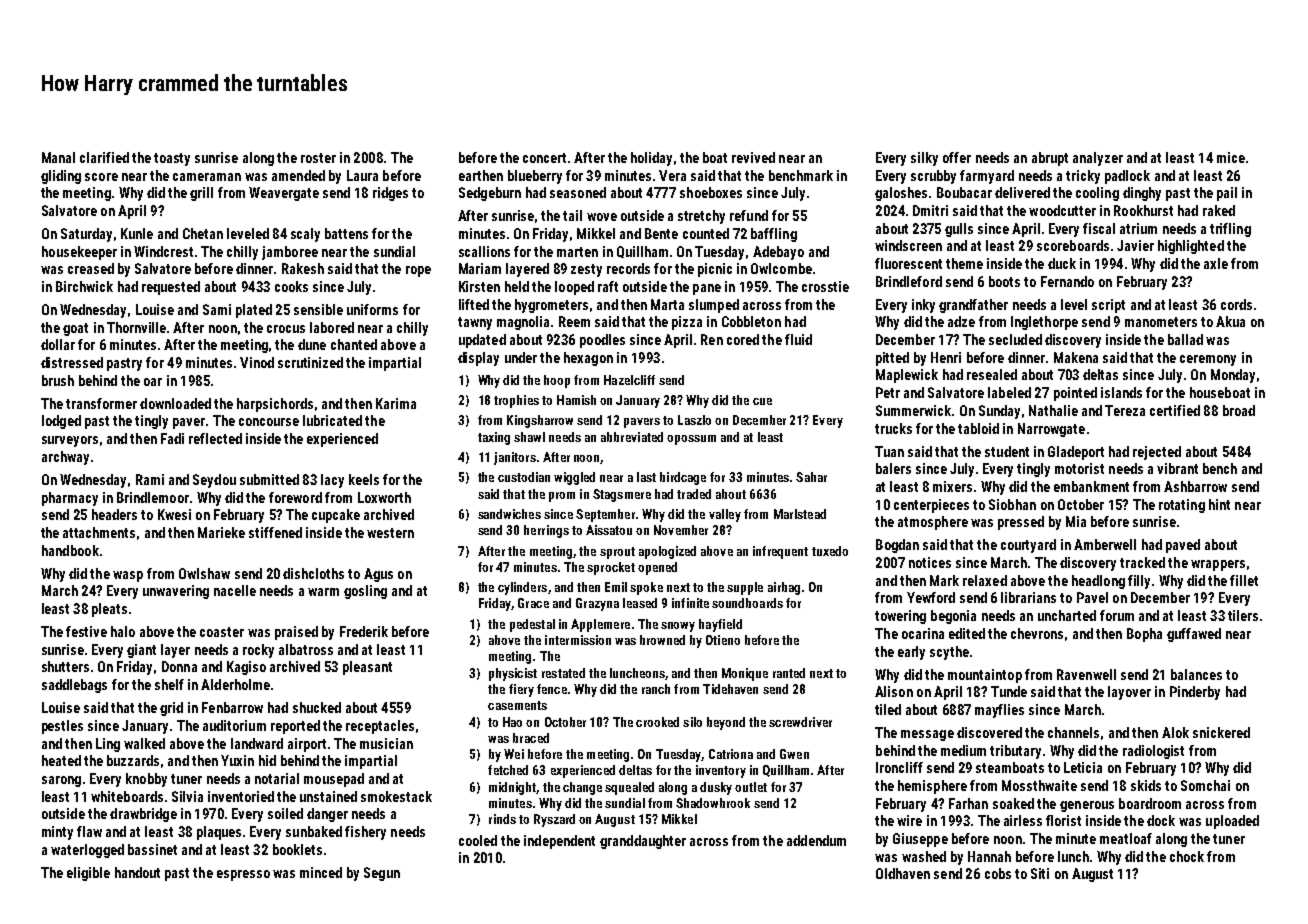  I want to click on Fadi, so click(172, 438).
